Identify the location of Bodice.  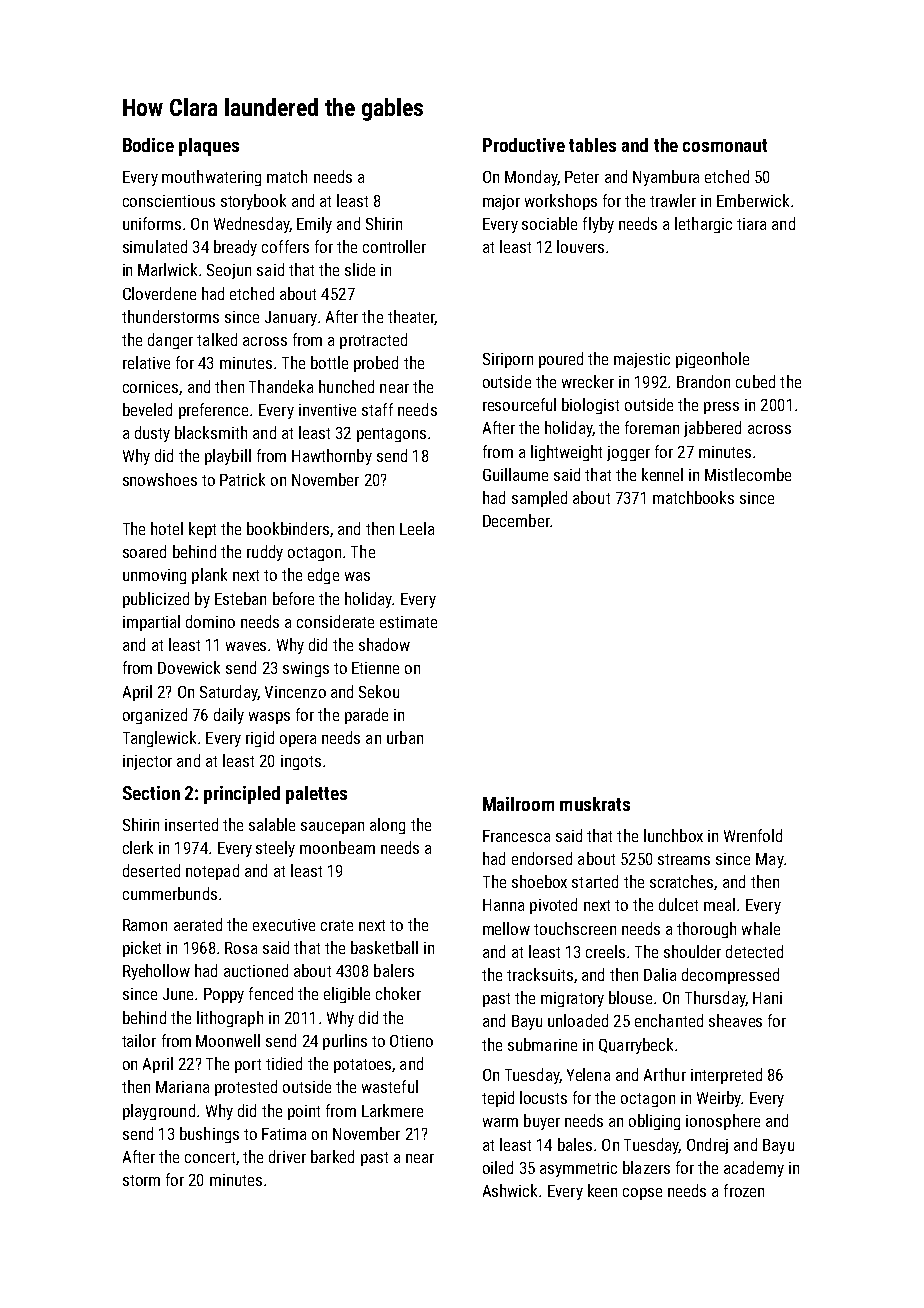
(148, 145).
